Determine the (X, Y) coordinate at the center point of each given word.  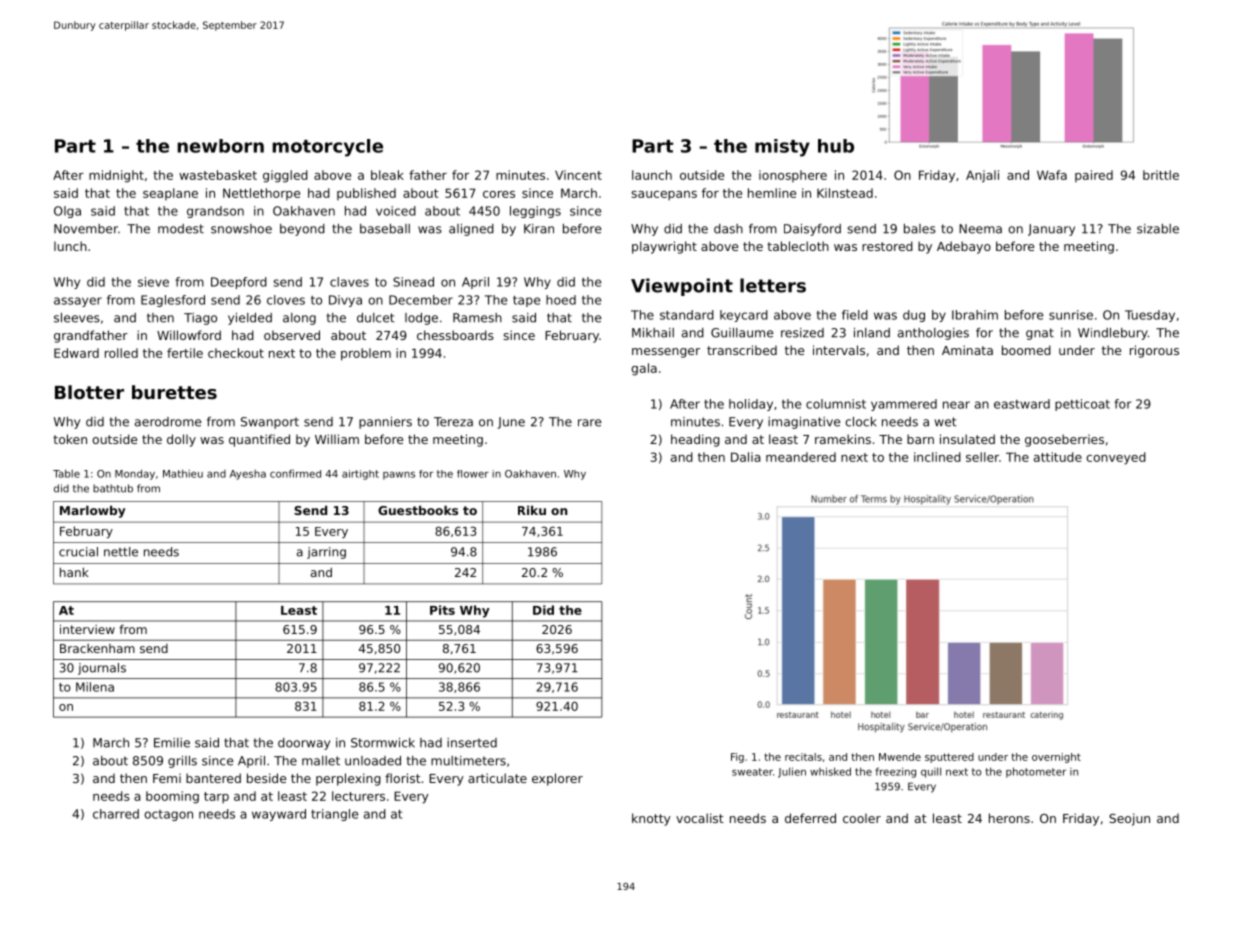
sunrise (1071, 315)
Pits (442, 610)
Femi (167, 778)
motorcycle (327, 148)
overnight (1056, 758)
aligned (471, 230)
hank (74, 572)
